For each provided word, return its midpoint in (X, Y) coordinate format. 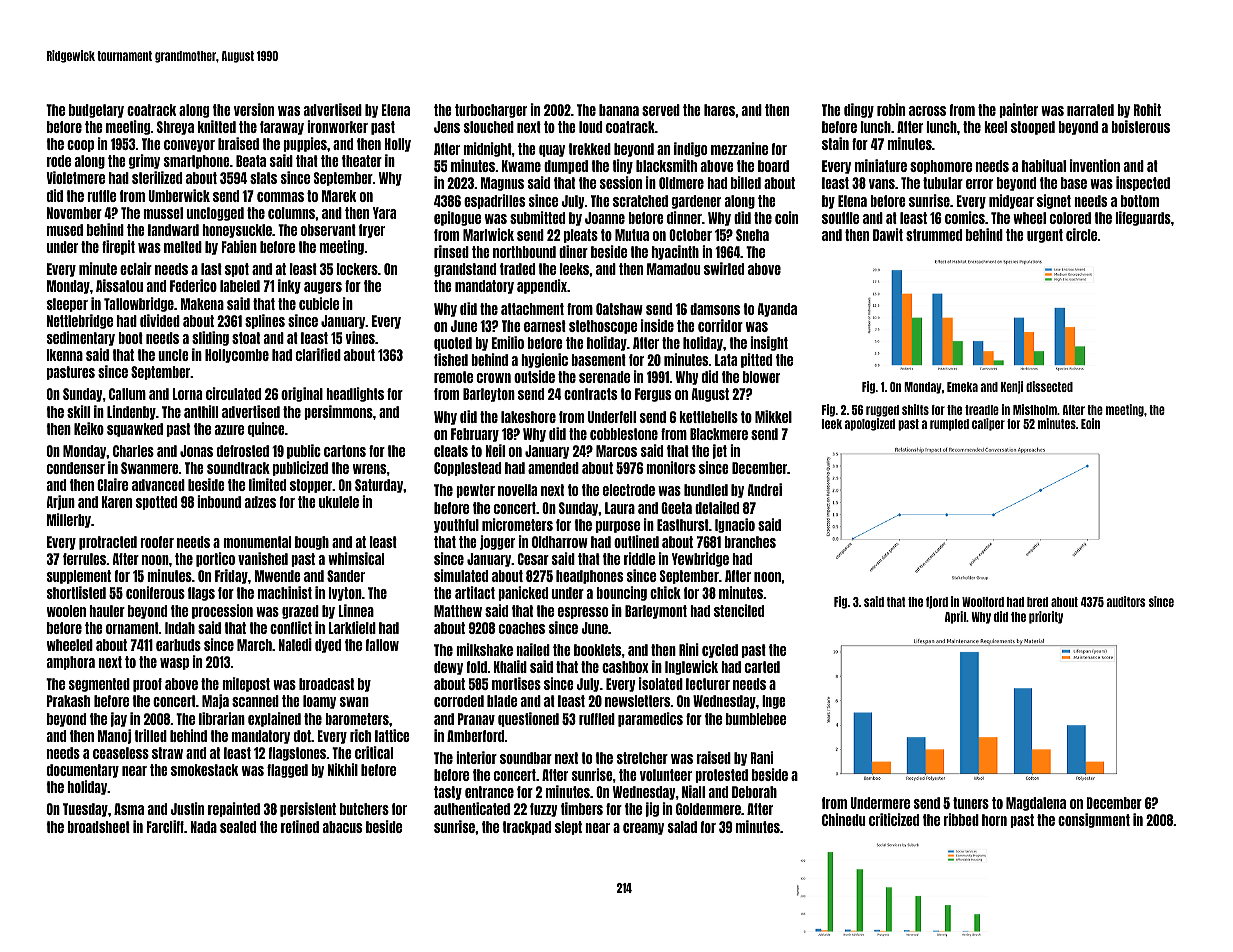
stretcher (642, 758)
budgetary (96, 111)
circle (1081, 234)
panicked (523, 593)
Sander (346, 576)
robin (891, 109)
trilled (150, 735)
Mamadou (673, 269)
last (211, 269)
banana (619, 110)
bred (1037, 602)
